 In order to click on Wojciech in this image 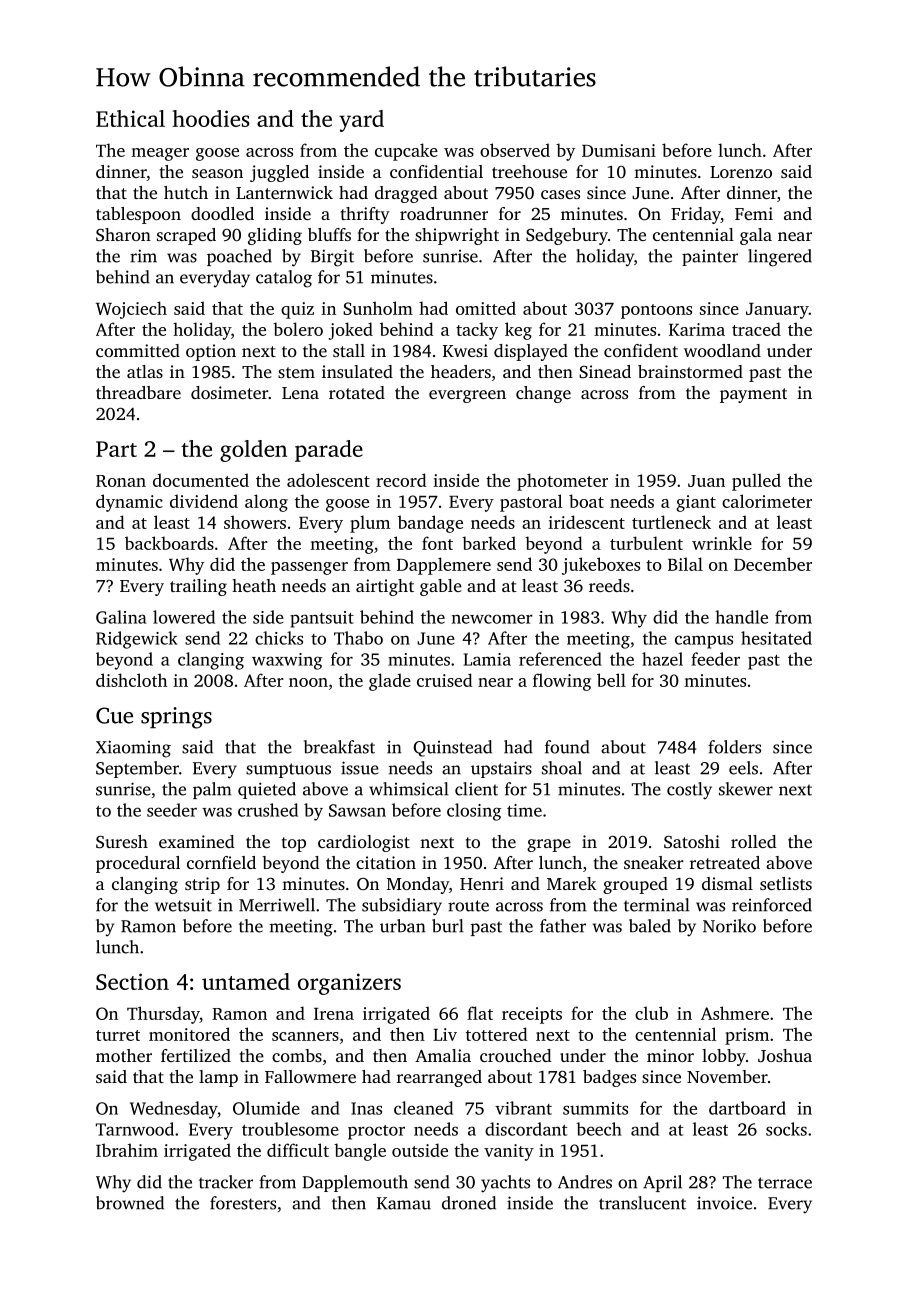, I will do `click(131, 310)`.
